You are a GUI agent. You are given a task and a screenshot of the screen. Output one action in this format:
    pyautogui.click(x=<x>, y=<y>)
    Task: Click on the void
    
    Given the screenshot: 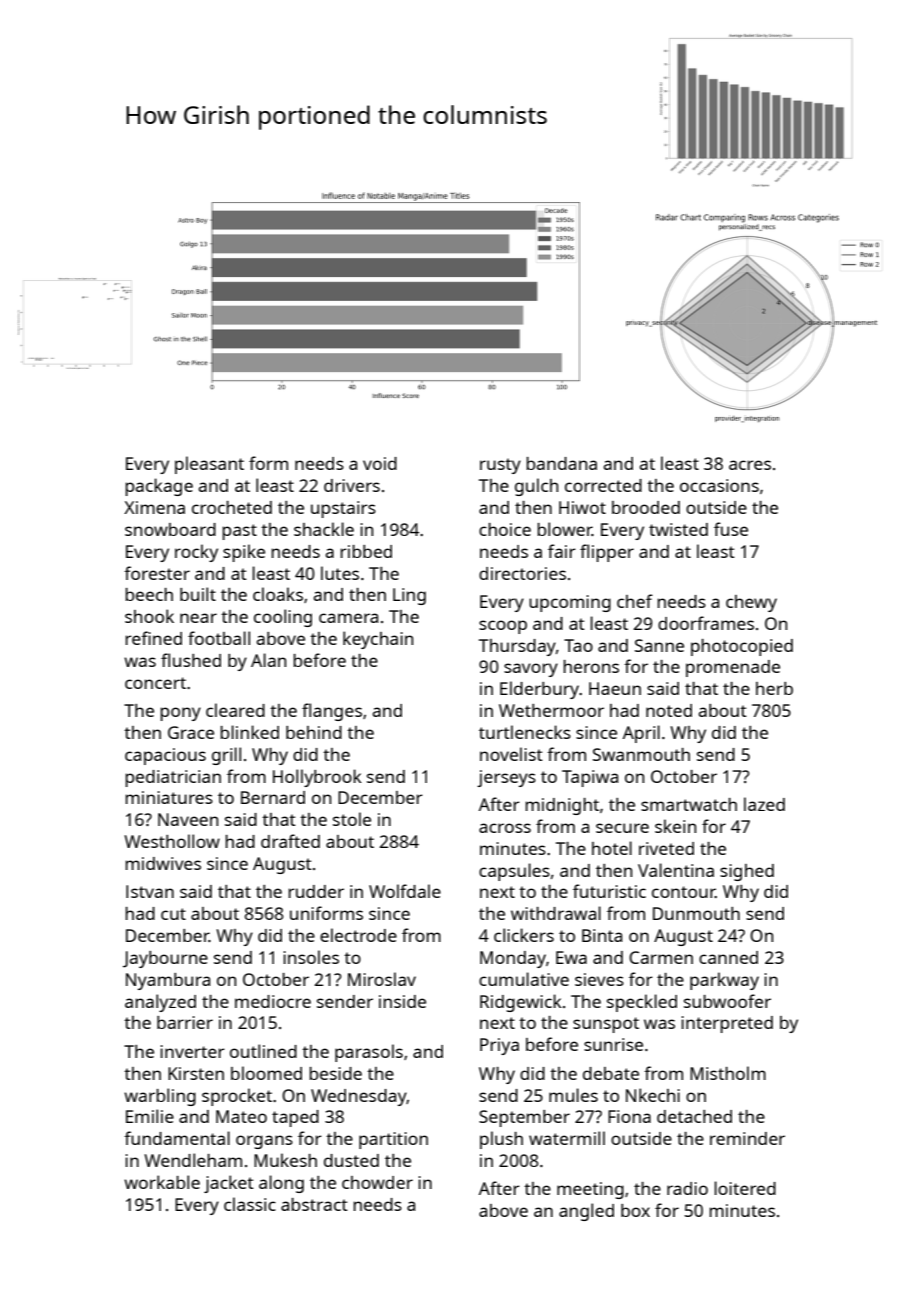 What is the action you would take?
    pyautogui.click(x=380, y=463)
